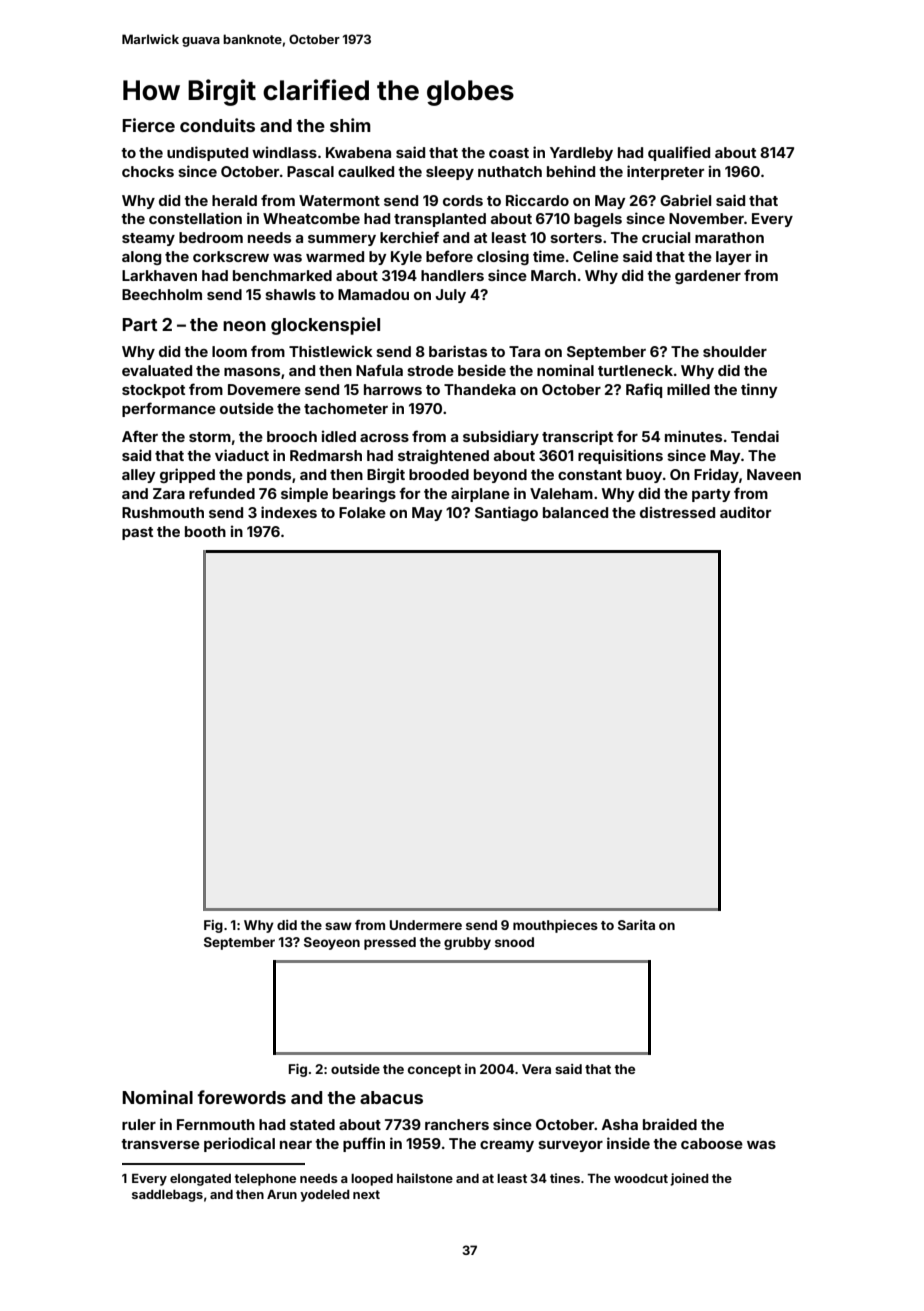 The width and height of the image is (924, 1311). What do you see at coordinates (137, 533) in the image?
I see `past` at bounding box center [137, 533].
